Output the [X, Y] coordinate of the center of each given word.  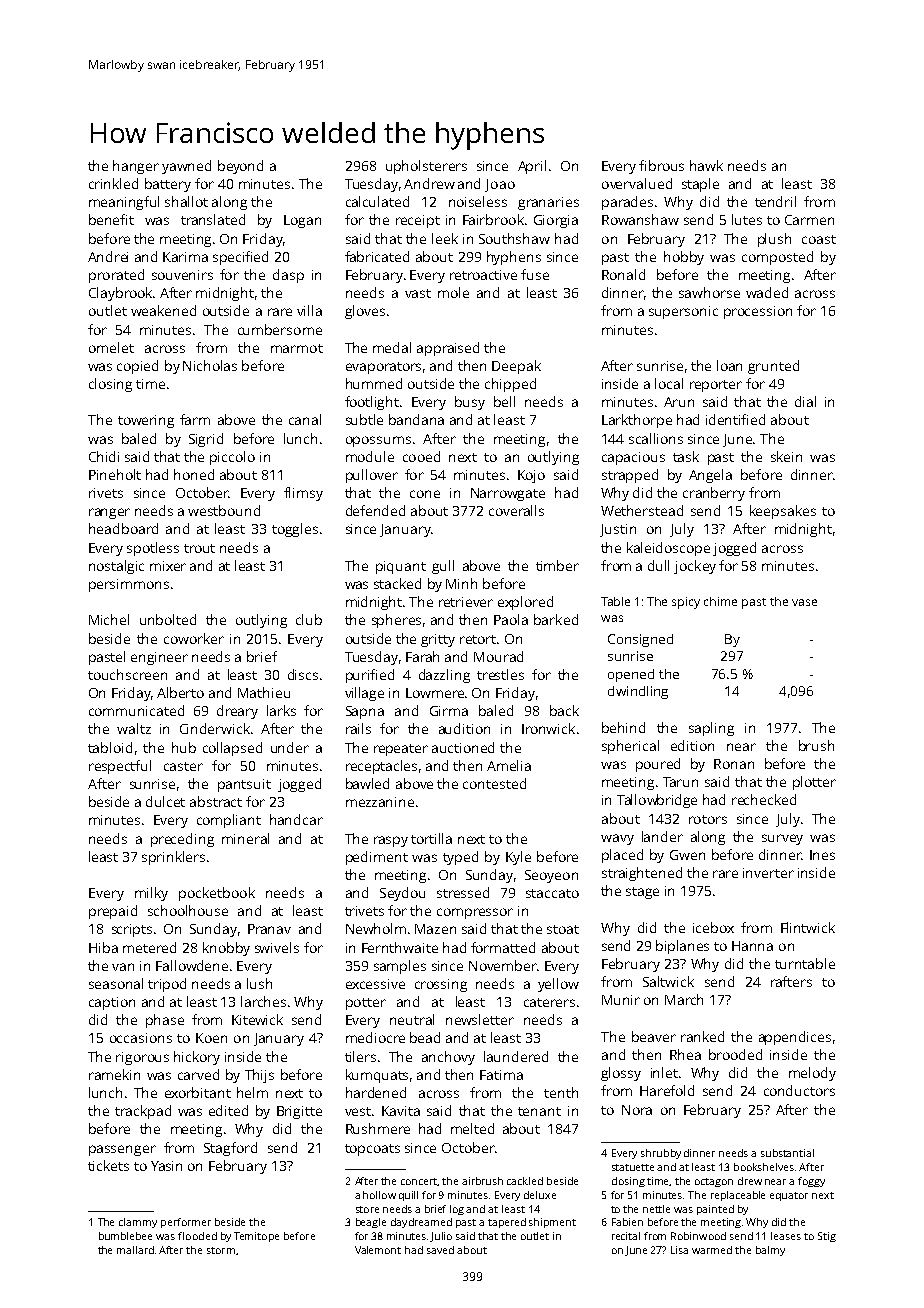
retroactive [483, 275]
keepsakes [783, 512]
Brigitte [299, 1112]
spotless [153, 549]
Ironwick [548, 728]
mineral [245, 838]
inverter [768, 873]
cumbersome [280, 329]
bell [504, 401]
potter [366, 1004]
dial [805, 401]
